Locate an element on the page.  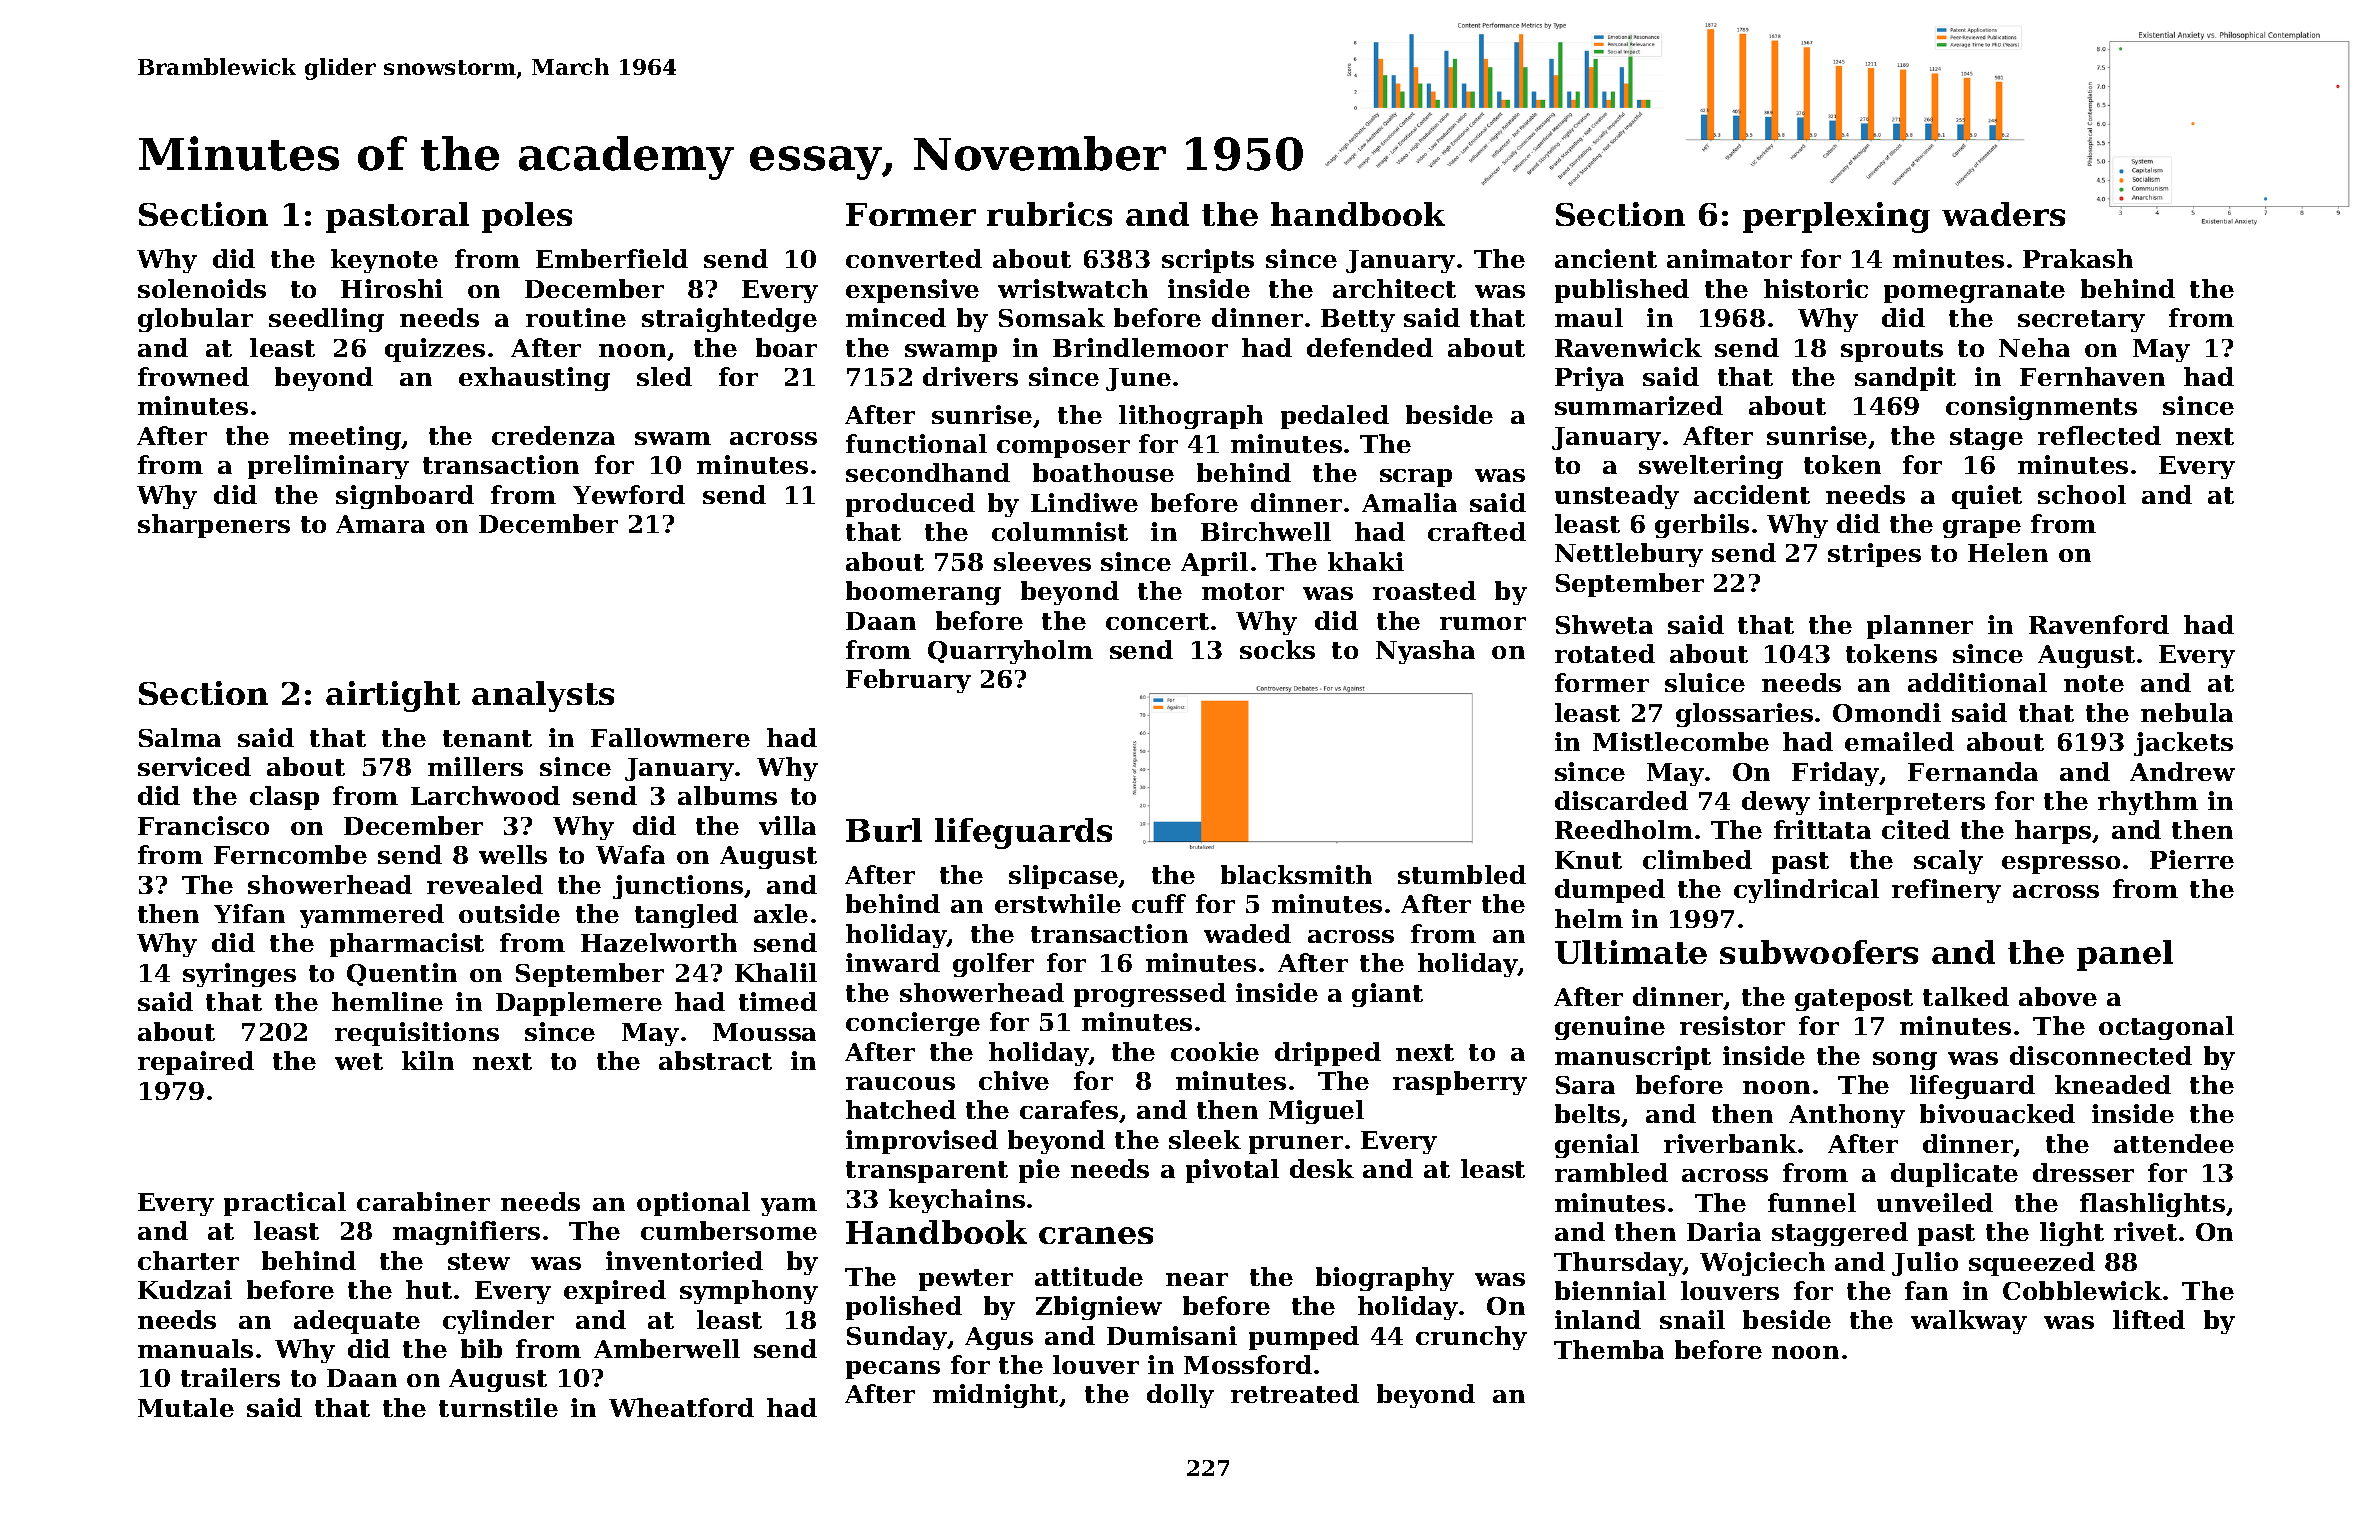
ancient is located at coordinates (1606, 258).
